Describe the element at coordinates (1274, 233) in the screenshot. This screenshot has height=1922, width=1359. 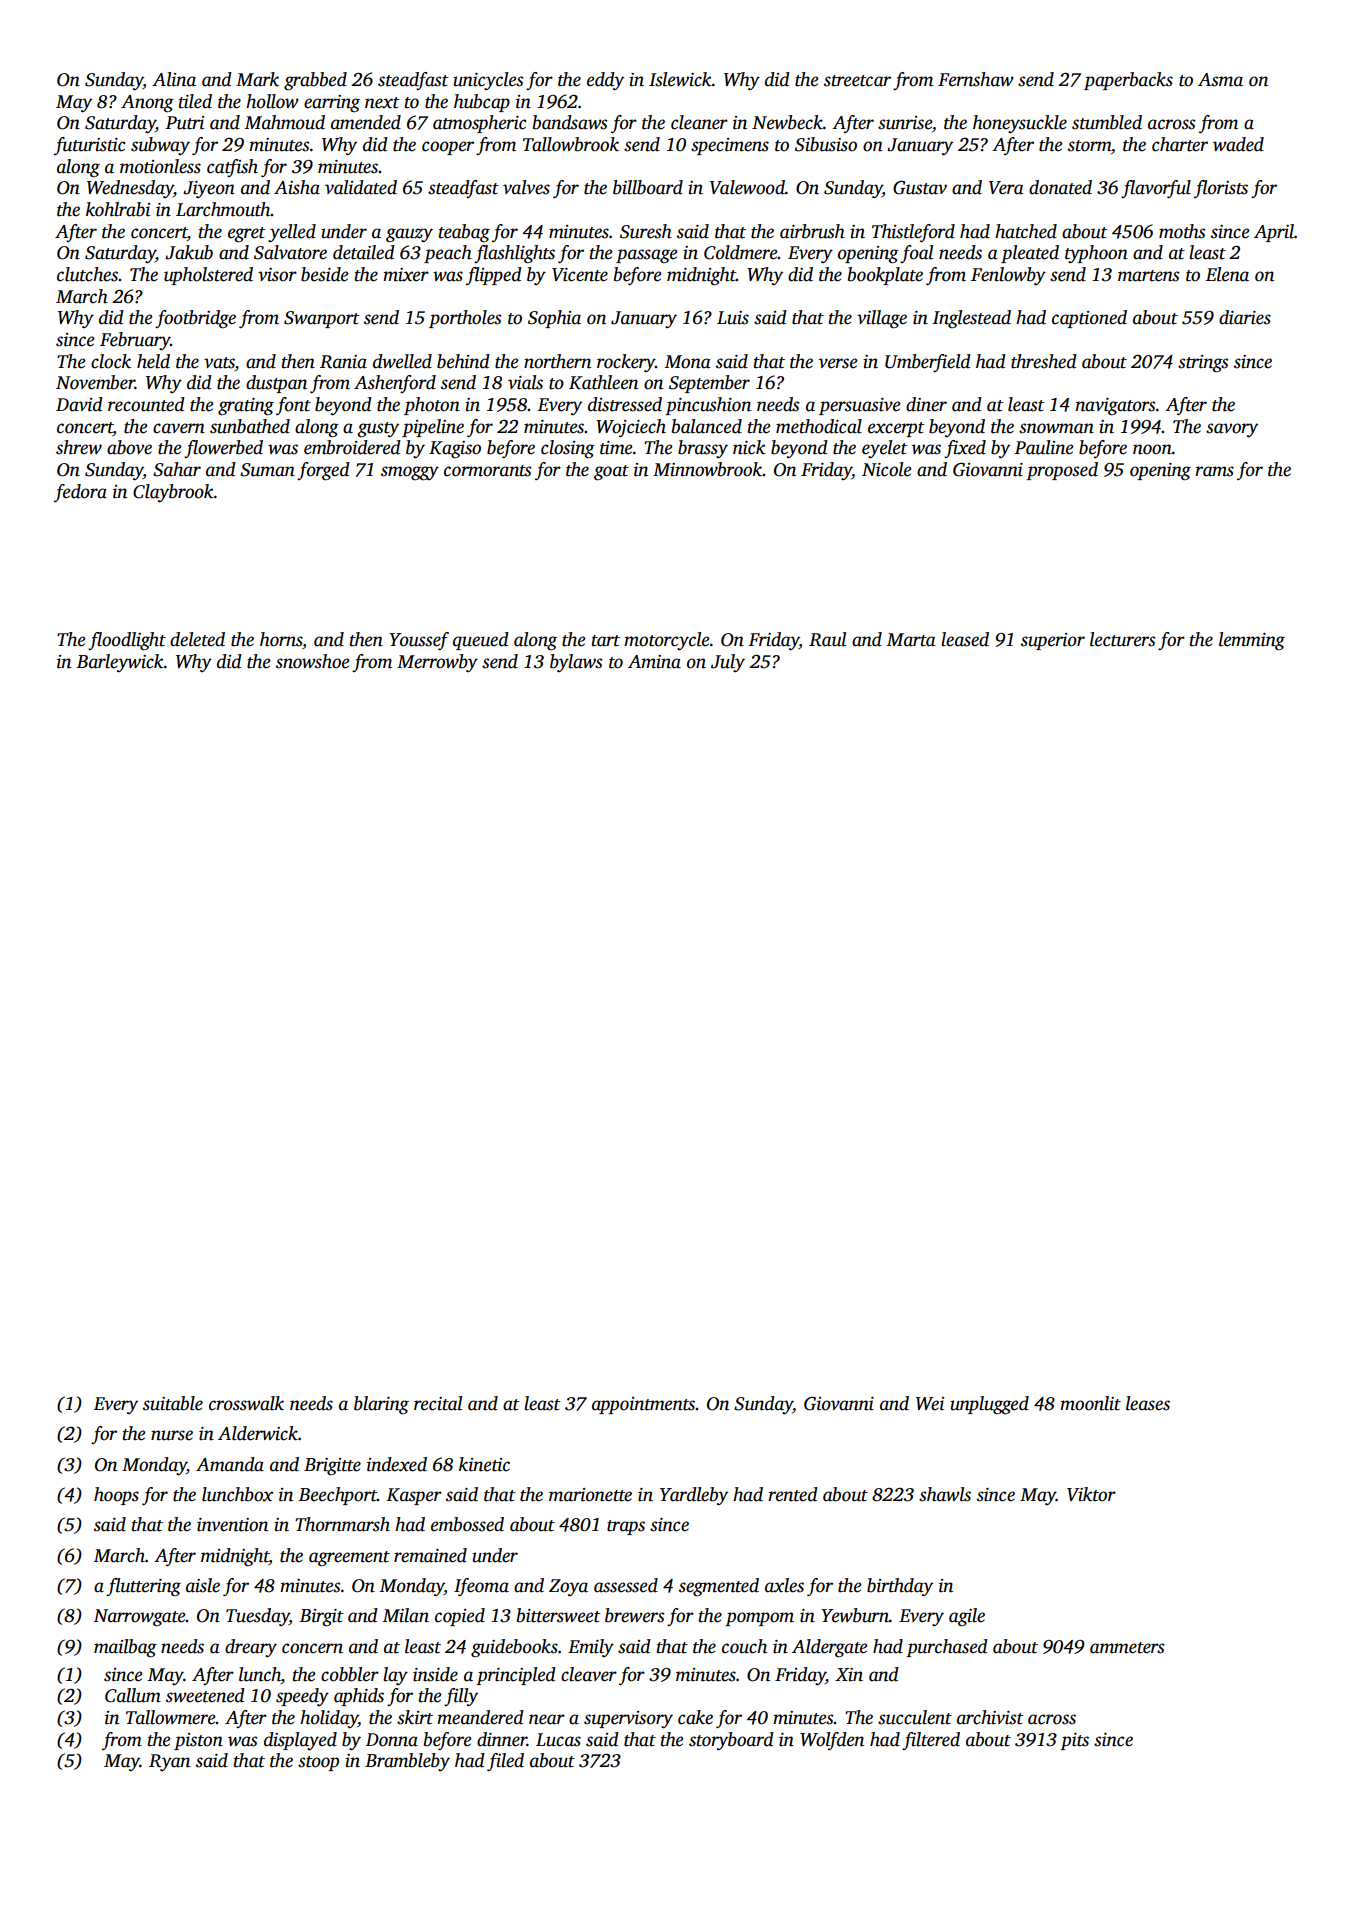
I see `April` at that location.
